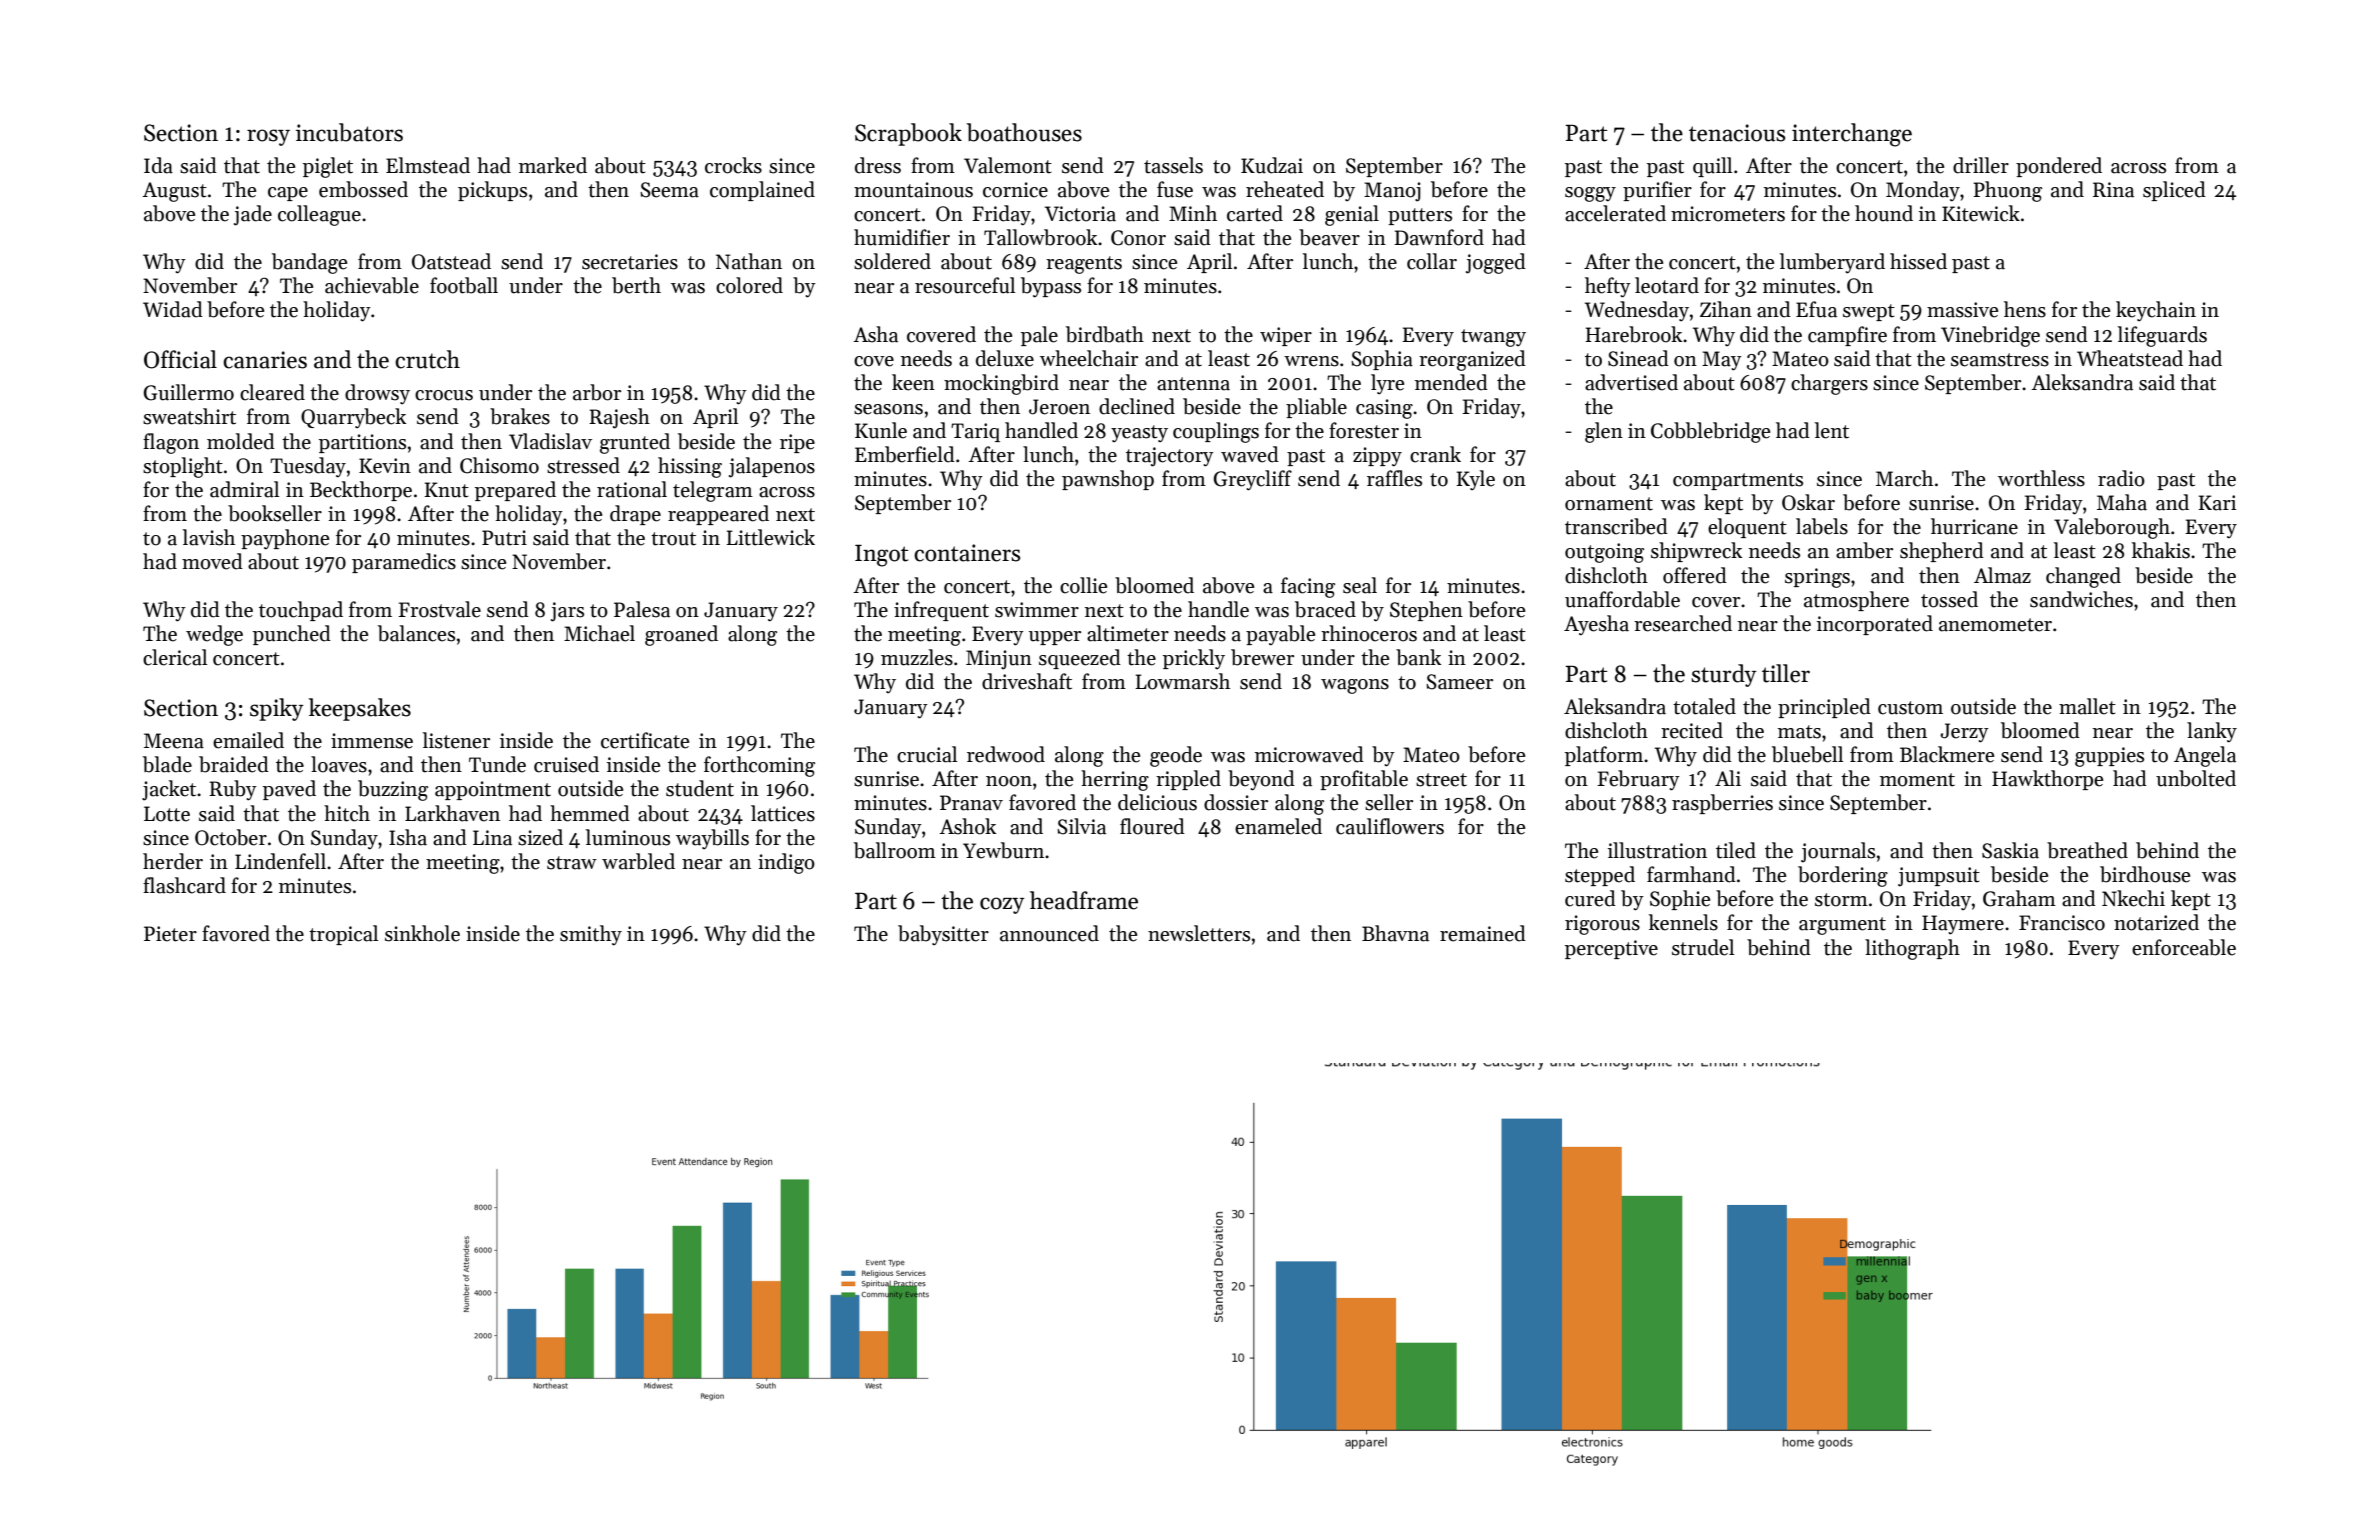  I want to click on prickly, so click(1194, 659).
